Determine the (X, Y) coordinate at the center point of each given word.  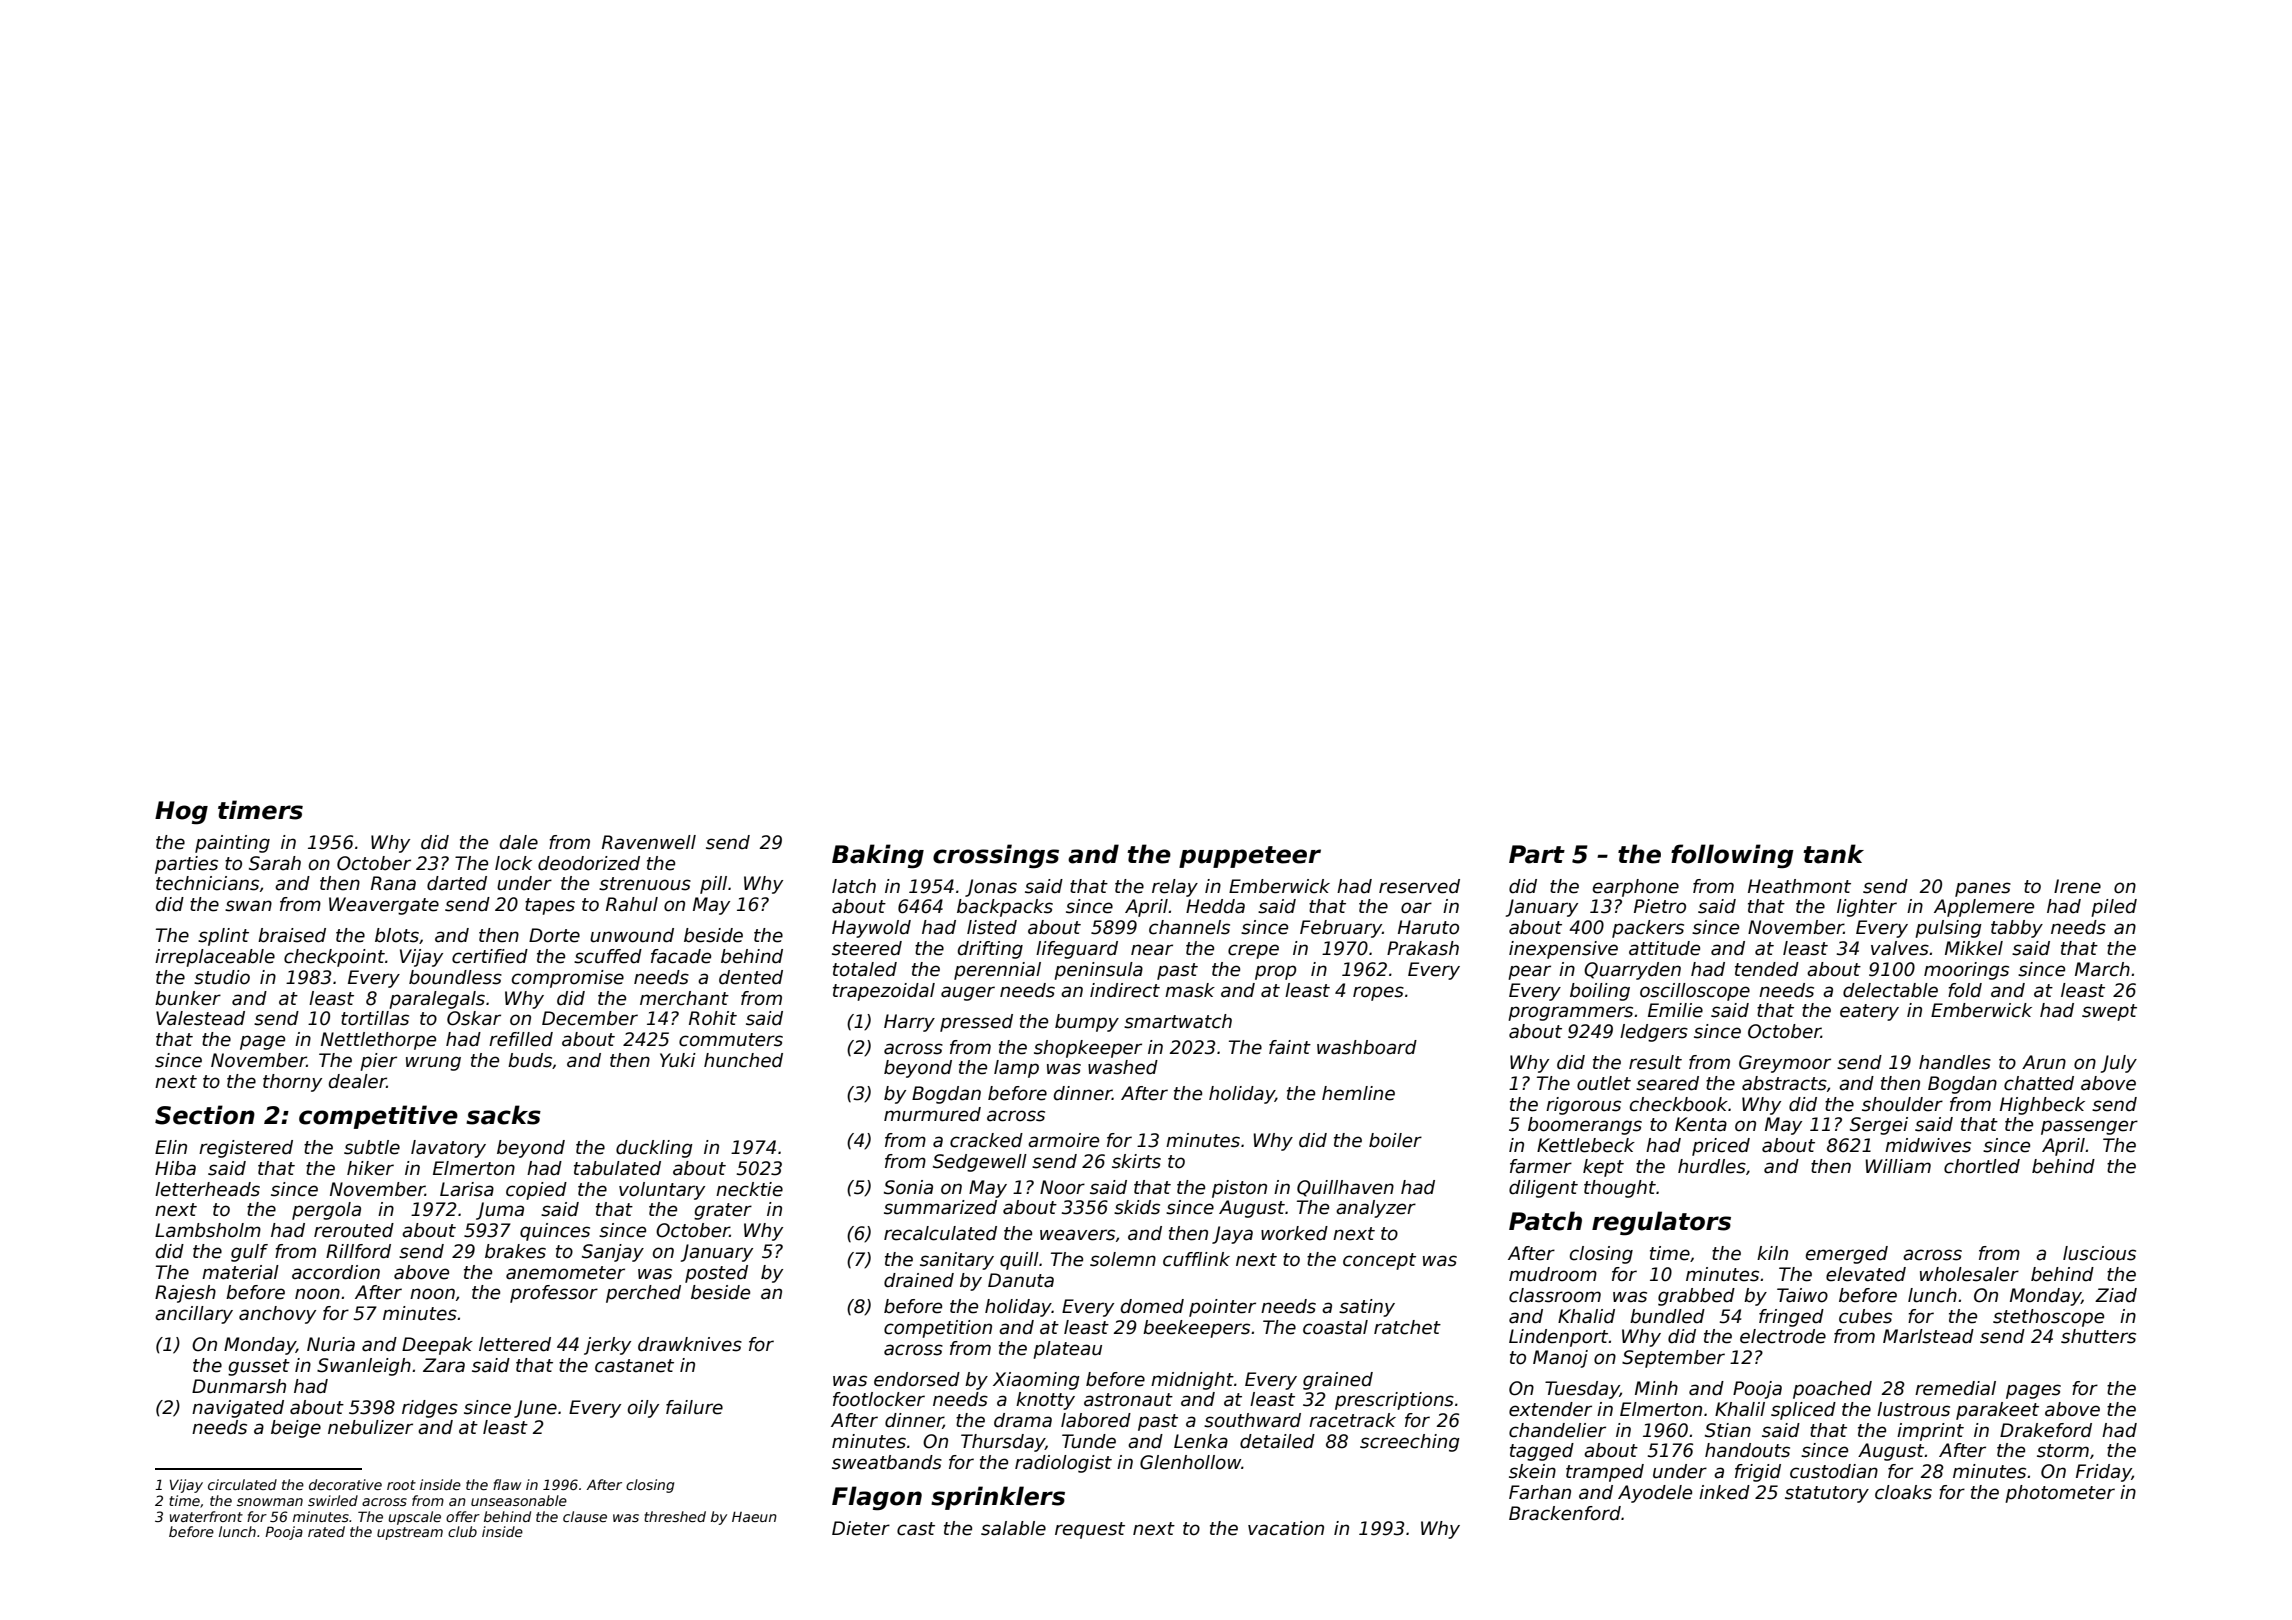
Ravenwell (649, 842)
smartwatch (1178, 1021)
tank (1833, 854)
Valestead (200, 1018)
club (462, 1531)
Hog (181, 813)
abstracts (1784, 1083)
